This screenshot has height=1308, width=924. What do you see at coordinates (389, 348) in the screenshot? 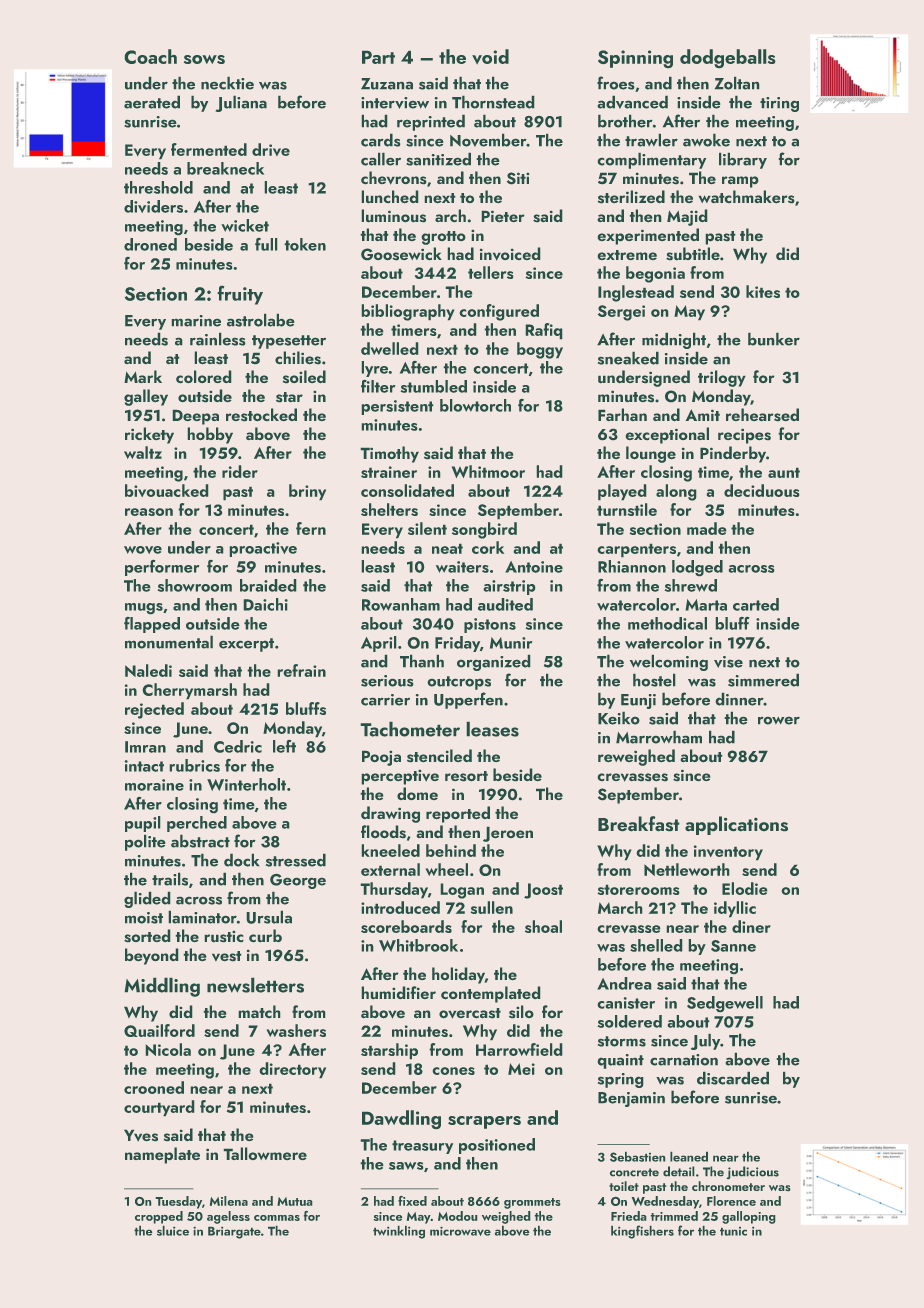
I see `dwelled` at bounding box center [389, 348].
